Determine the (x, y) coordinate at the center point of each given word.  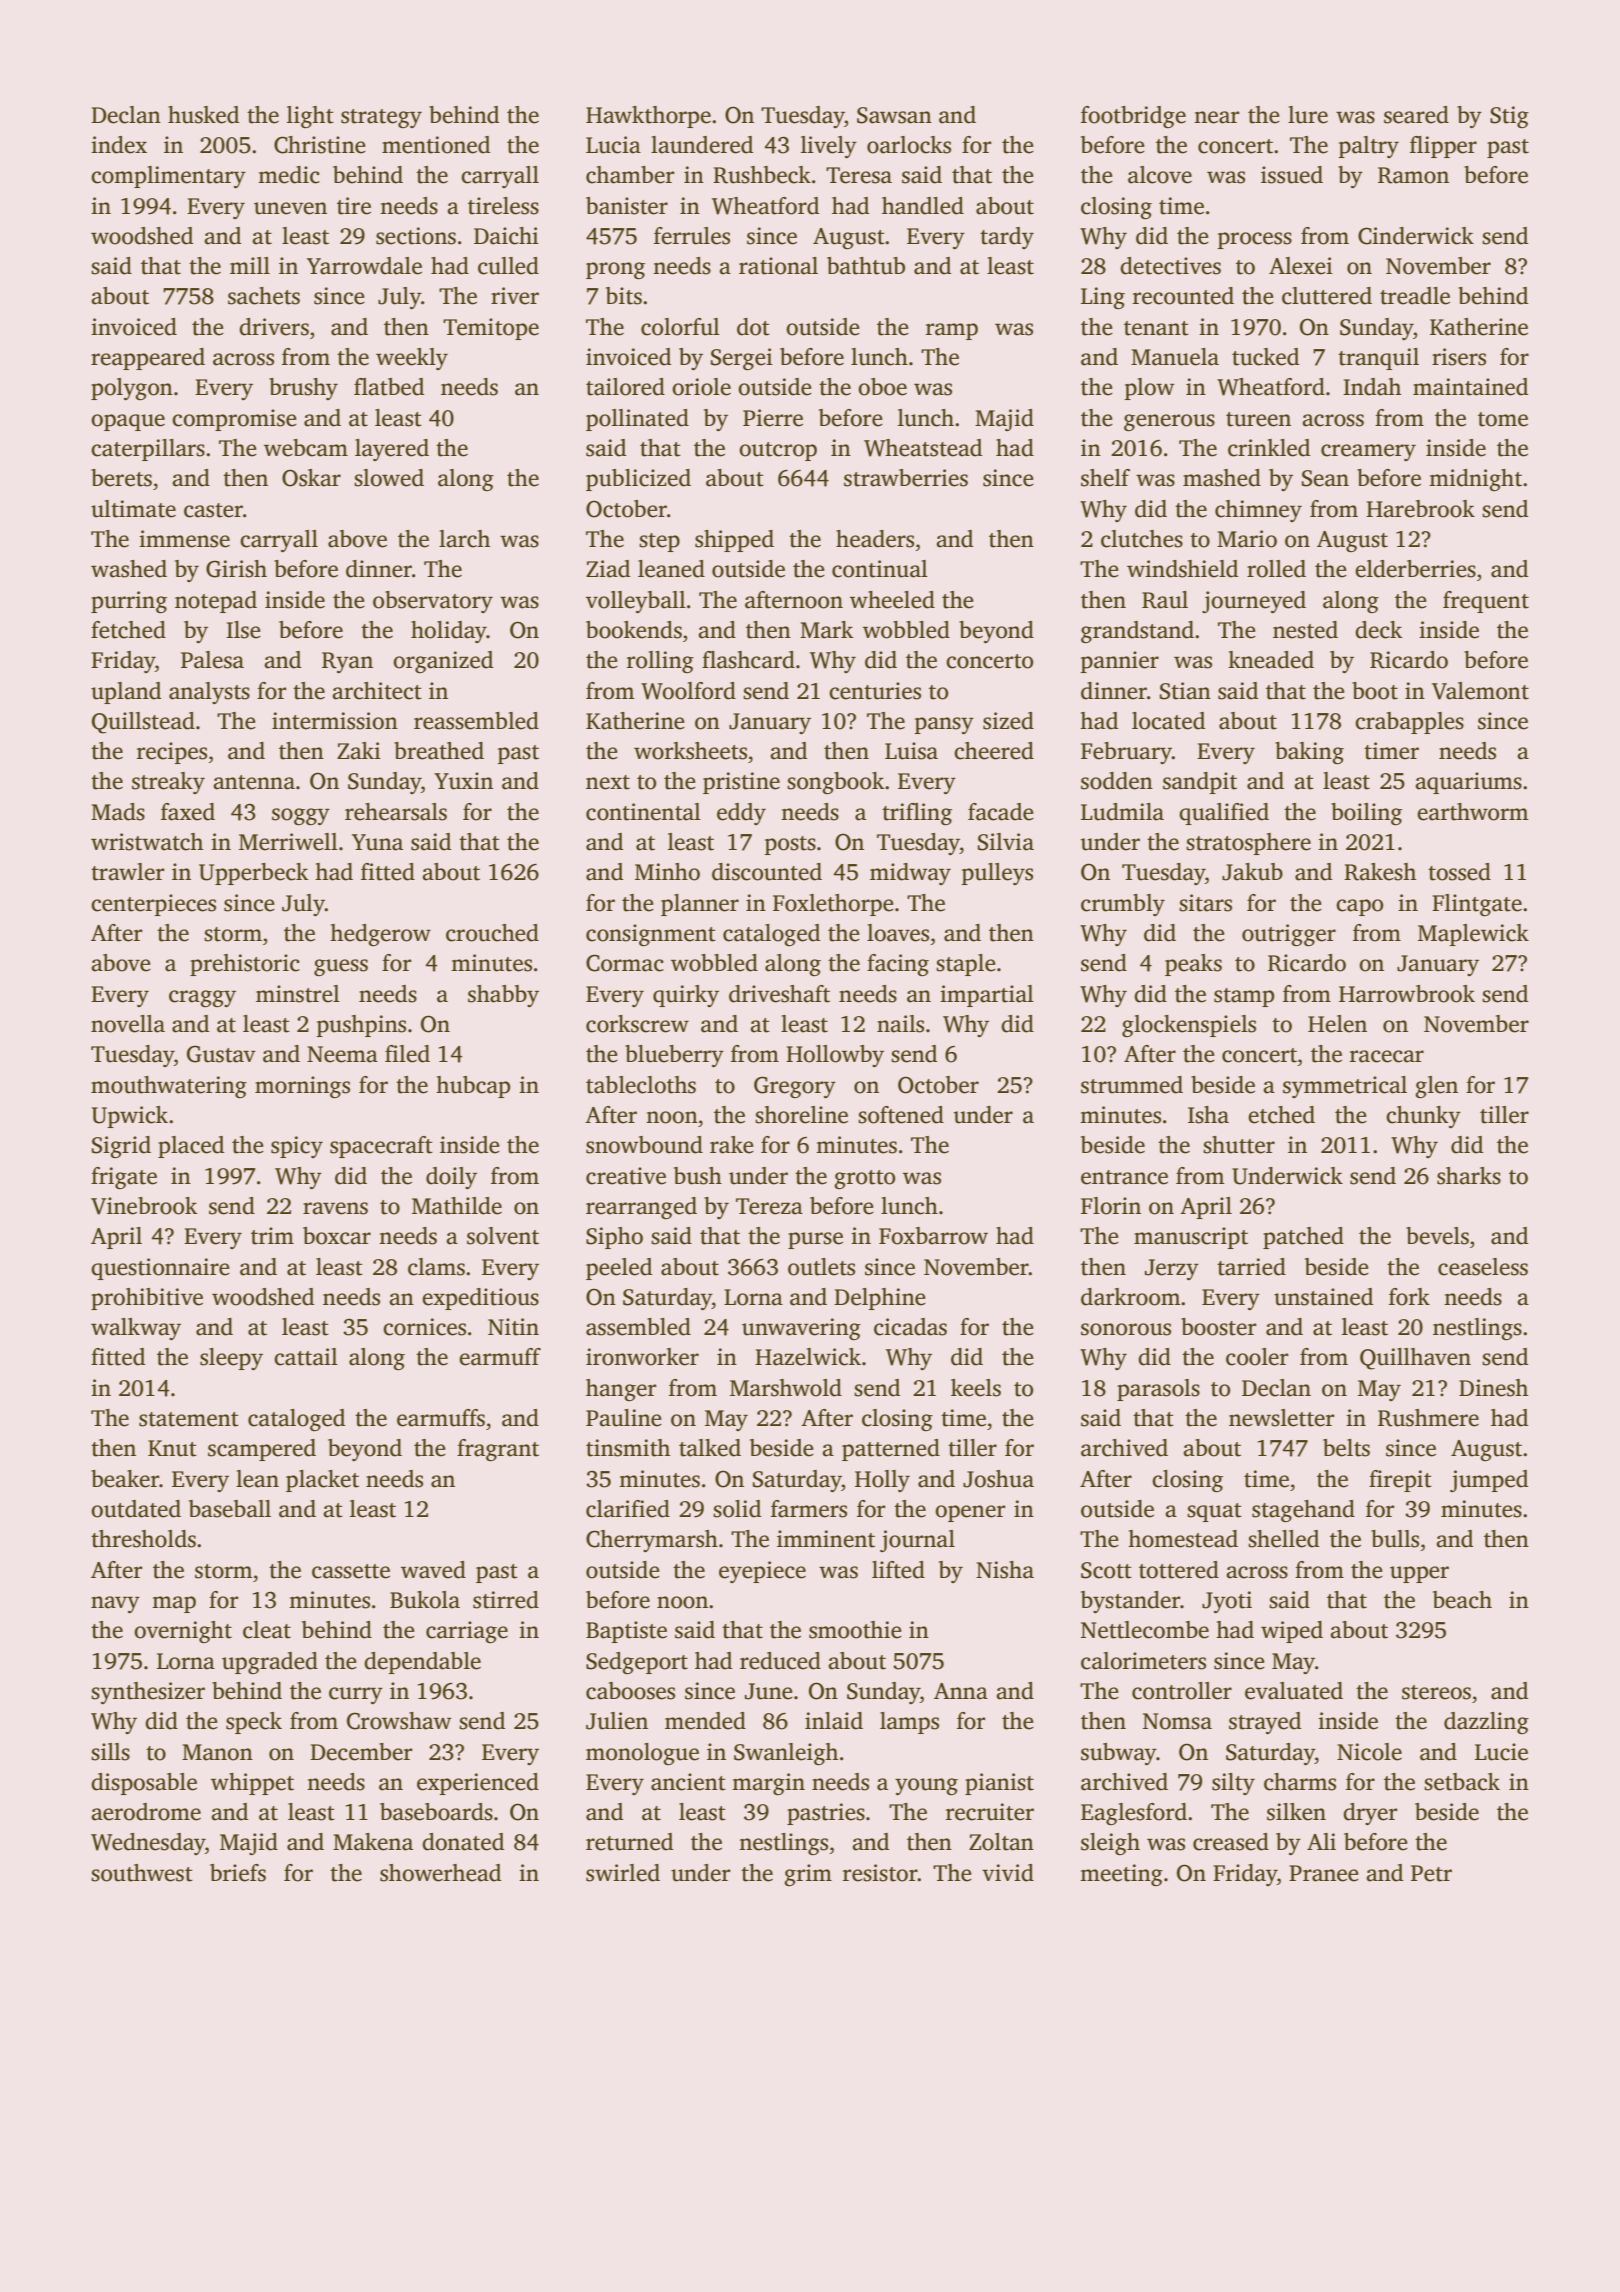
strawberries (906, 478)
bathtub (866, 266)
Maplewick (1473, 935)
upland (126, 693)
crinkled (1269, 448)
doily (451, 1178)
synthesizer (148, 1693)
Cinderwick (1416, 236)
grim (808, 1875)
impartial (987, 996)
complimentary (168, 177)
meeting (1121, 1875)
